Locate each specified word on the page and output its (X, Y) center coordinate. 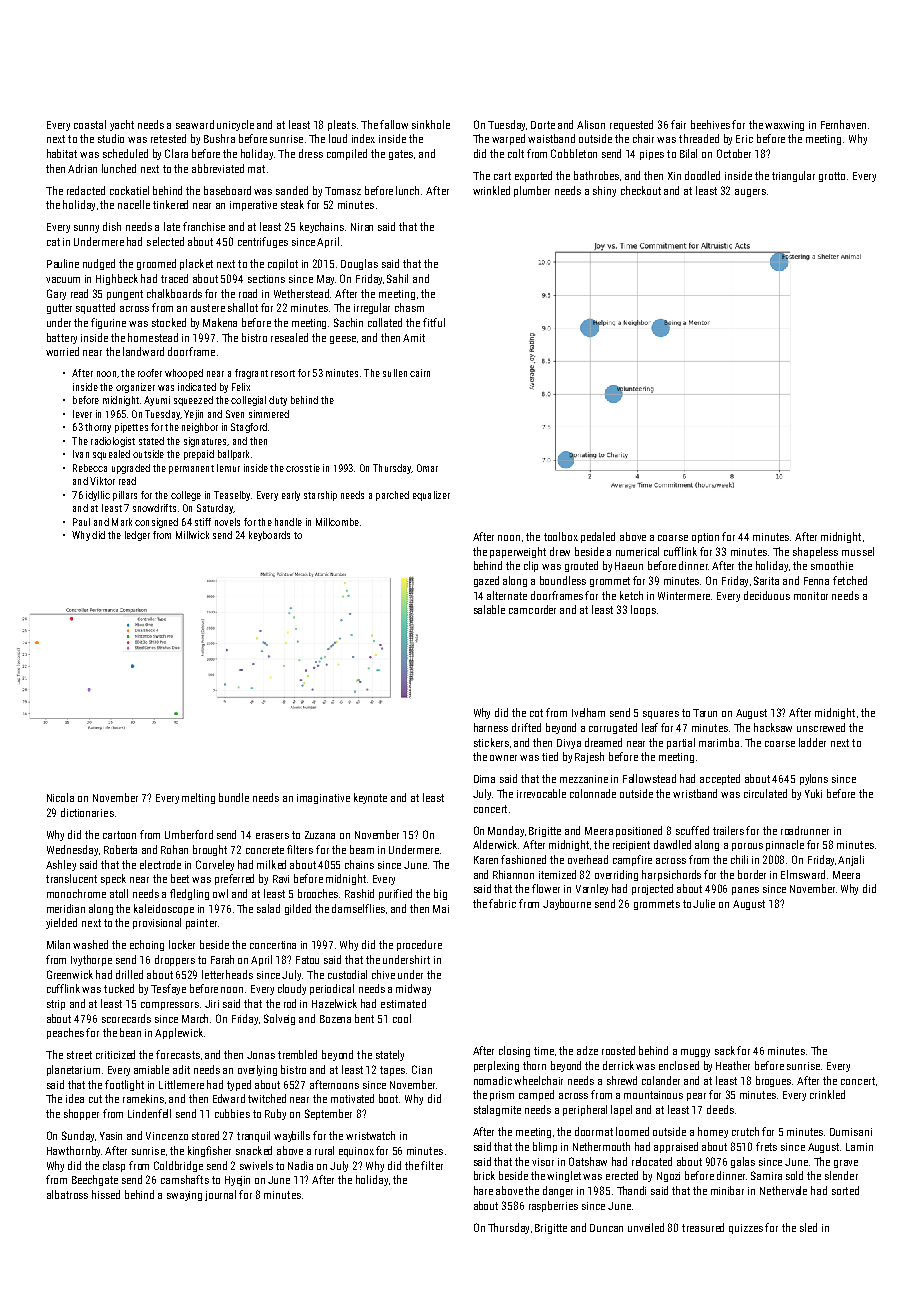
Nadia (300, 1165)
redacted (86, 190)
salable (489, 609)
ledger (137, 536)
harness (491, 727)
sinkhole (431, 124)
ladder (812, 742)
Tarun (705, 713)
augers (750, 193)
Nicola (60, 797)
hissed (106, 1194)
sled (808, 1227)
